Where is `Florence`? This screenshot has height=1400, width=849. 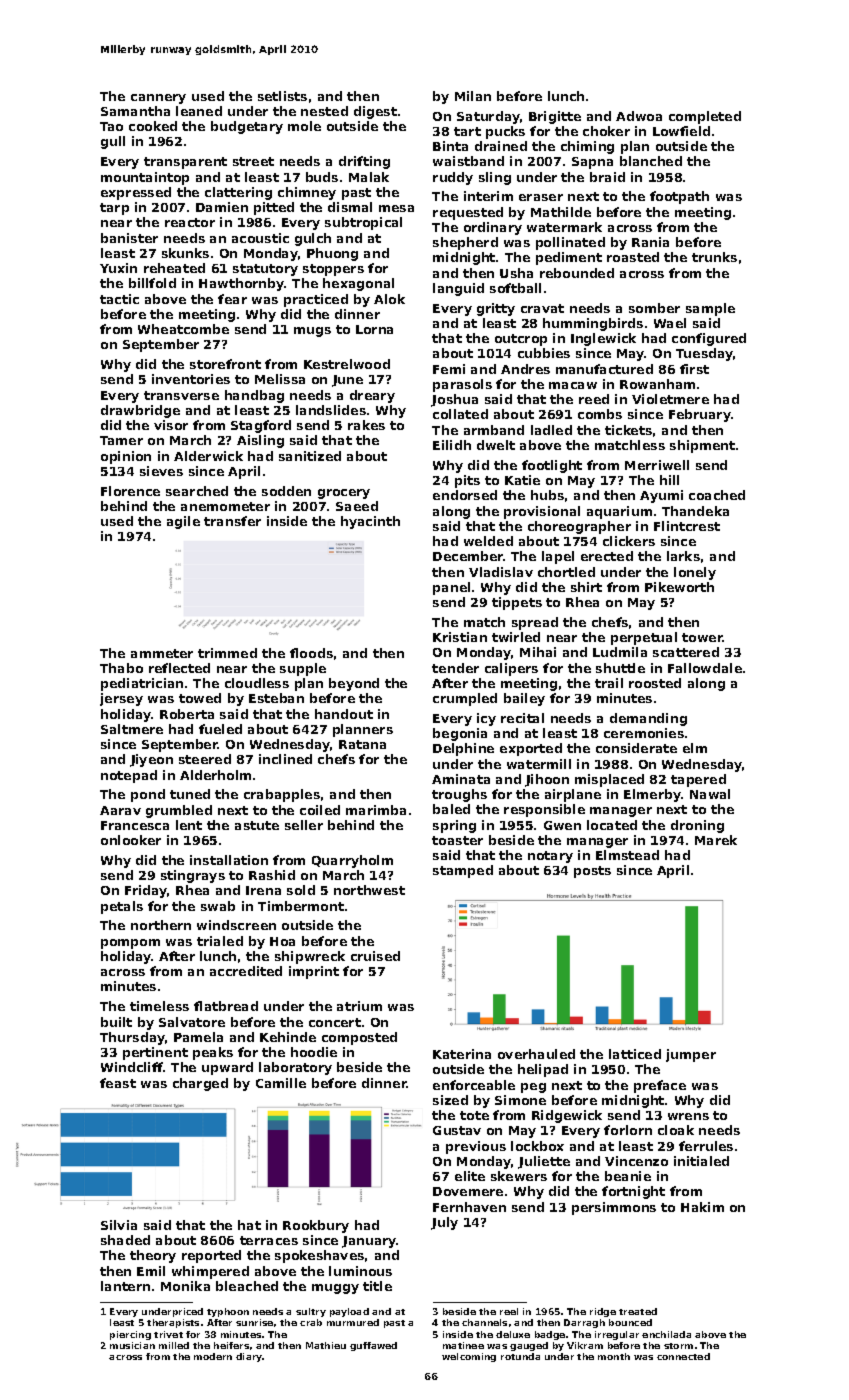 Florence is located at coordinates (130, 491).
